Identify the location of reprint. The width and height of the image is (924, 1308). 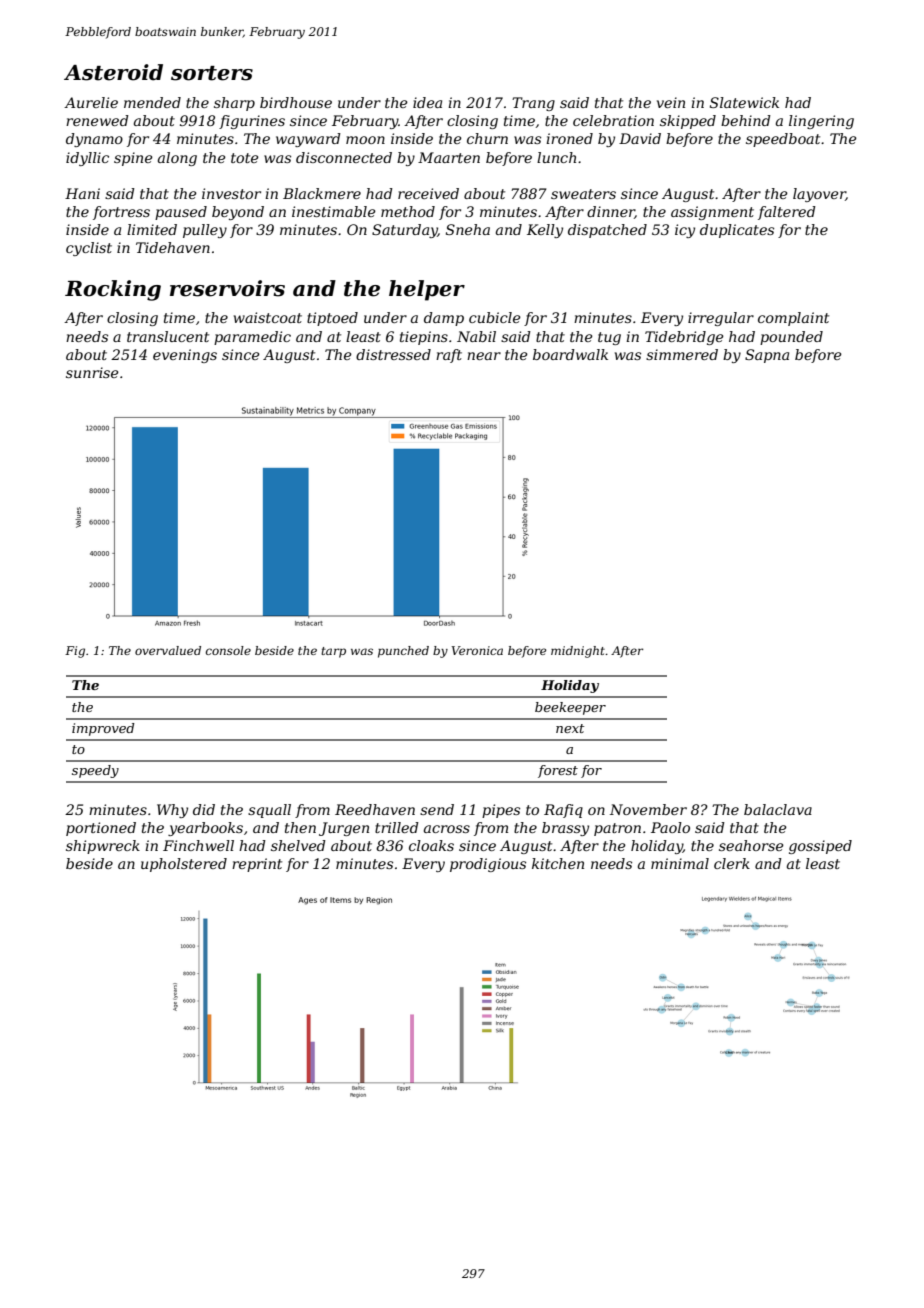
(257, 865).
